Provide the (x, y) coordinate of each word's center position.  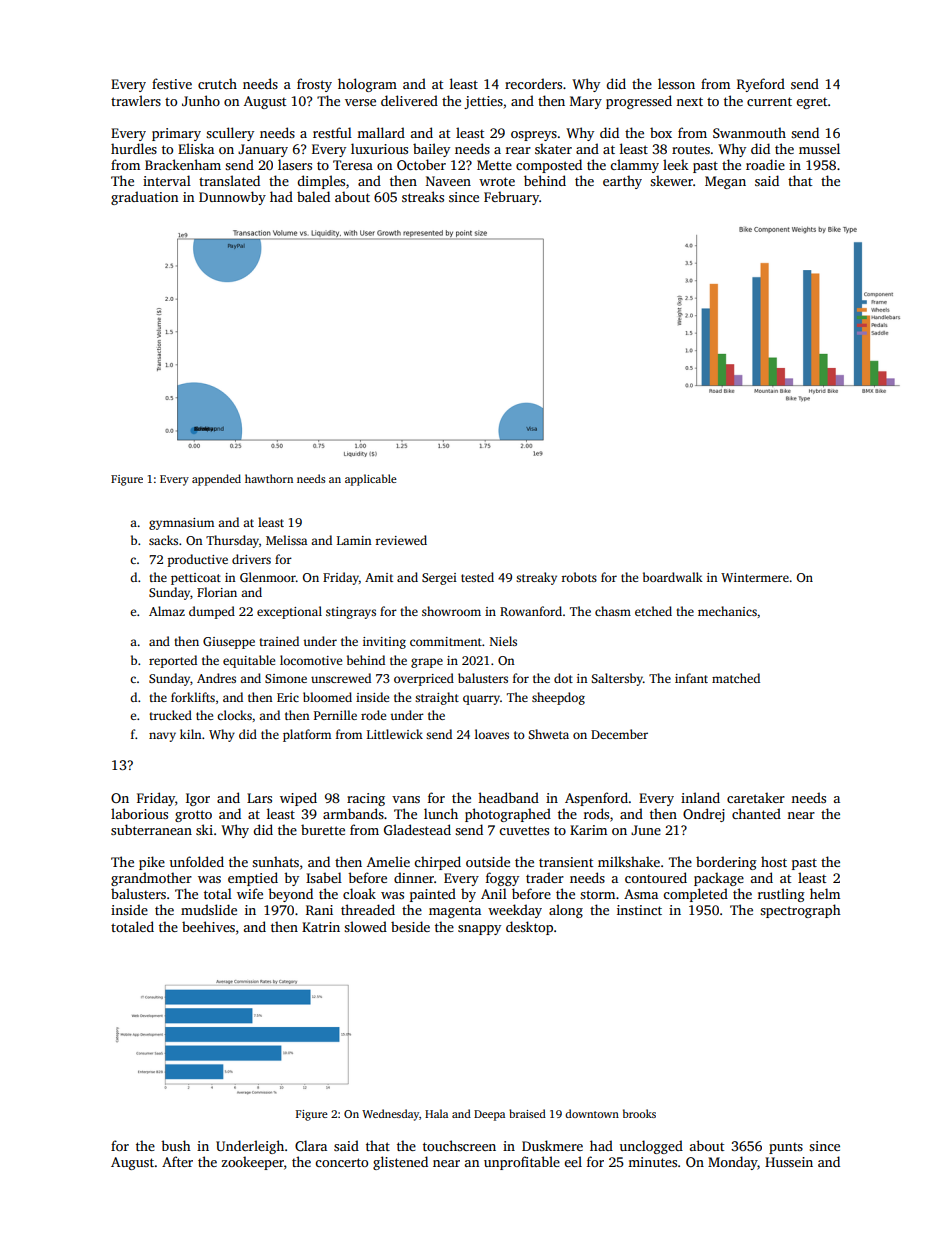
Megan (725, 182)
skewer (671, 180)
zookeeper (253, 1163)
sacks (163, 540)
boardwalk (673, 577)
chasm (613, 611)
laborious (139, 813)
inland (700, 797)
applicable (371, 480)
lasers (295, 164)
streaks (423, 196)
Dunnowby (232, 198)
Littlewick (395, 734)
